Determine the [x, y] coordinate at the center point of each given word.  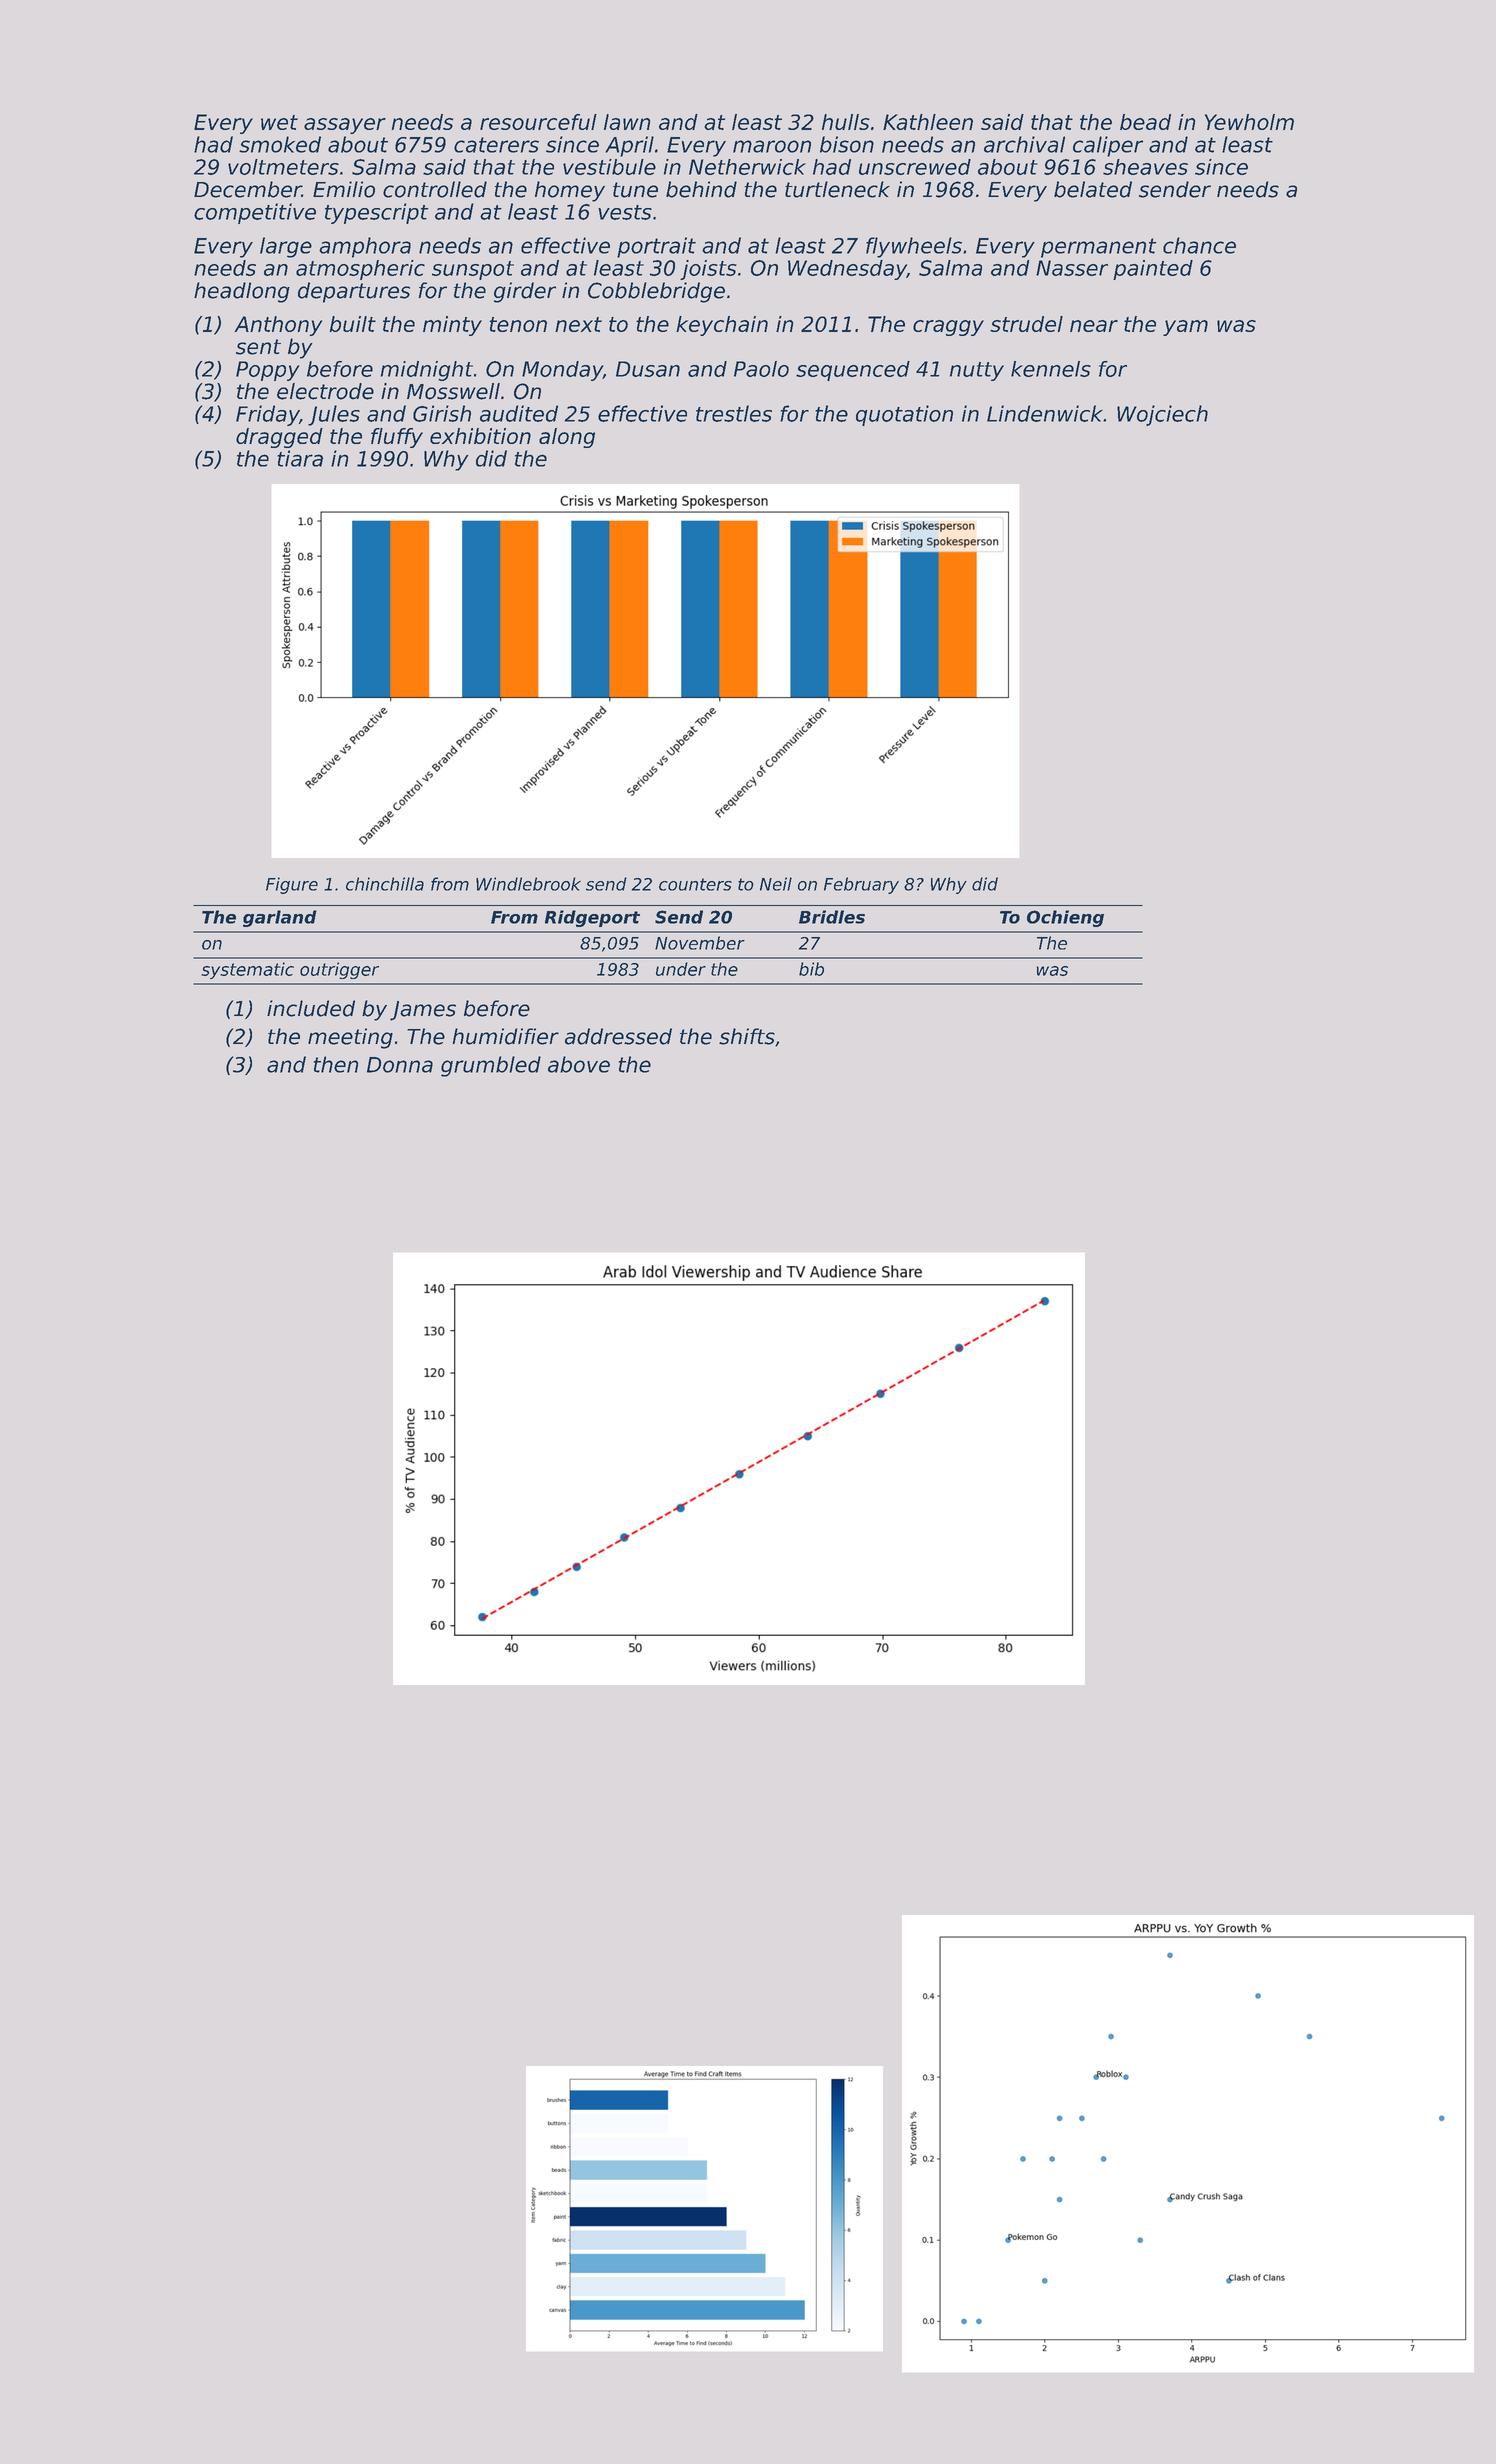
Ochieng [1065, 918]
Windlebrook [528, 884]
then [336, 1064]
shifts [747, 1036]
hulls [846, 122]
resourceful [538, 122]
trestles [734, 413]
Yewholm [1249, 122]
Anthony [278, 326]
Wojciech [1162, 415]
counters [695, 884]
